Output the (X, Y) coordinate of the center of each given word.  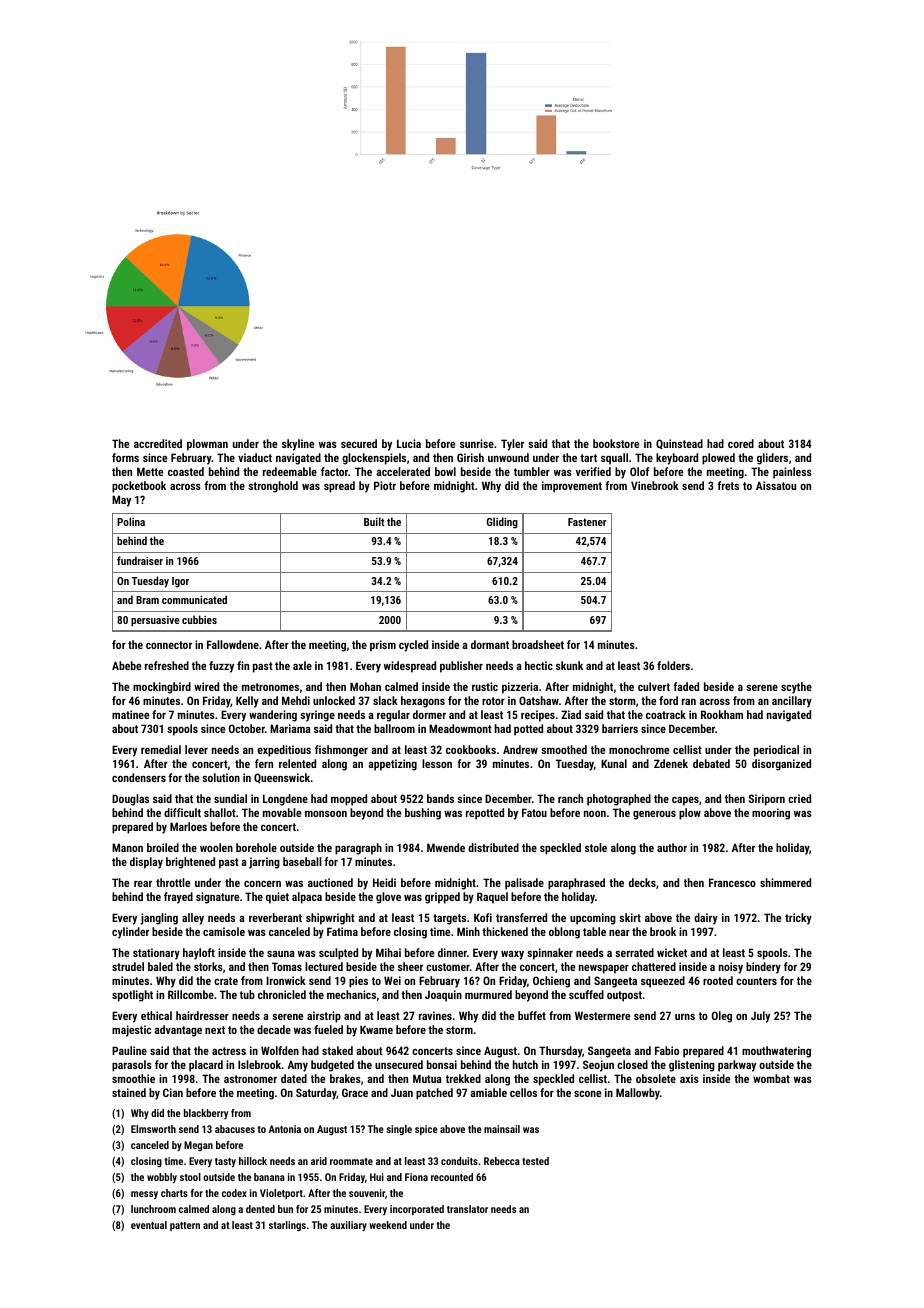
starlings (287, 1226)
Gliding (502, 523)
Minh (468, 931)
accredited (158, 443)
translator (467, 1209)
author (672, 847)
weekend (388, 1225)
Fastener (587, 522)
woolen (216, 847)
